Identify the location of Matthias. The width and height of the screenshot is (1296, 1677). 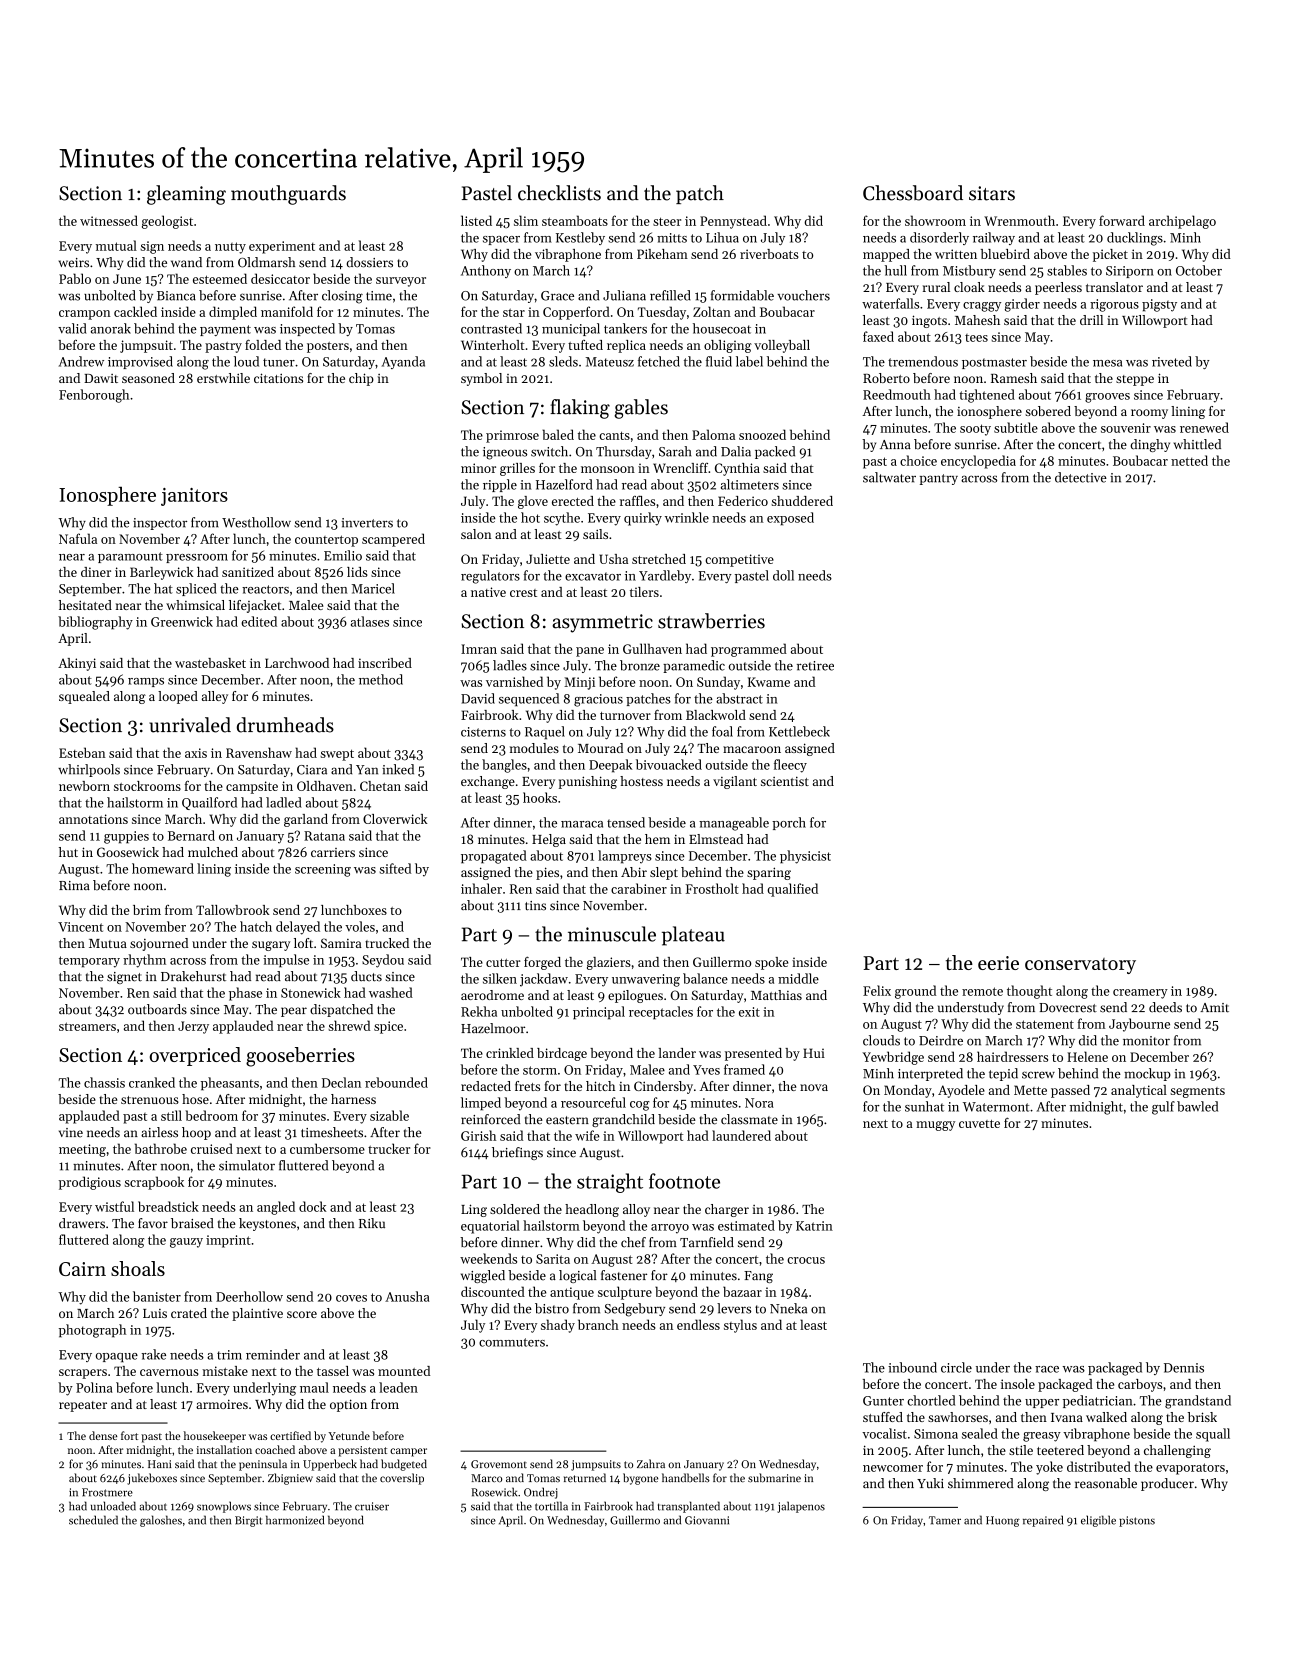
(776, 995).
